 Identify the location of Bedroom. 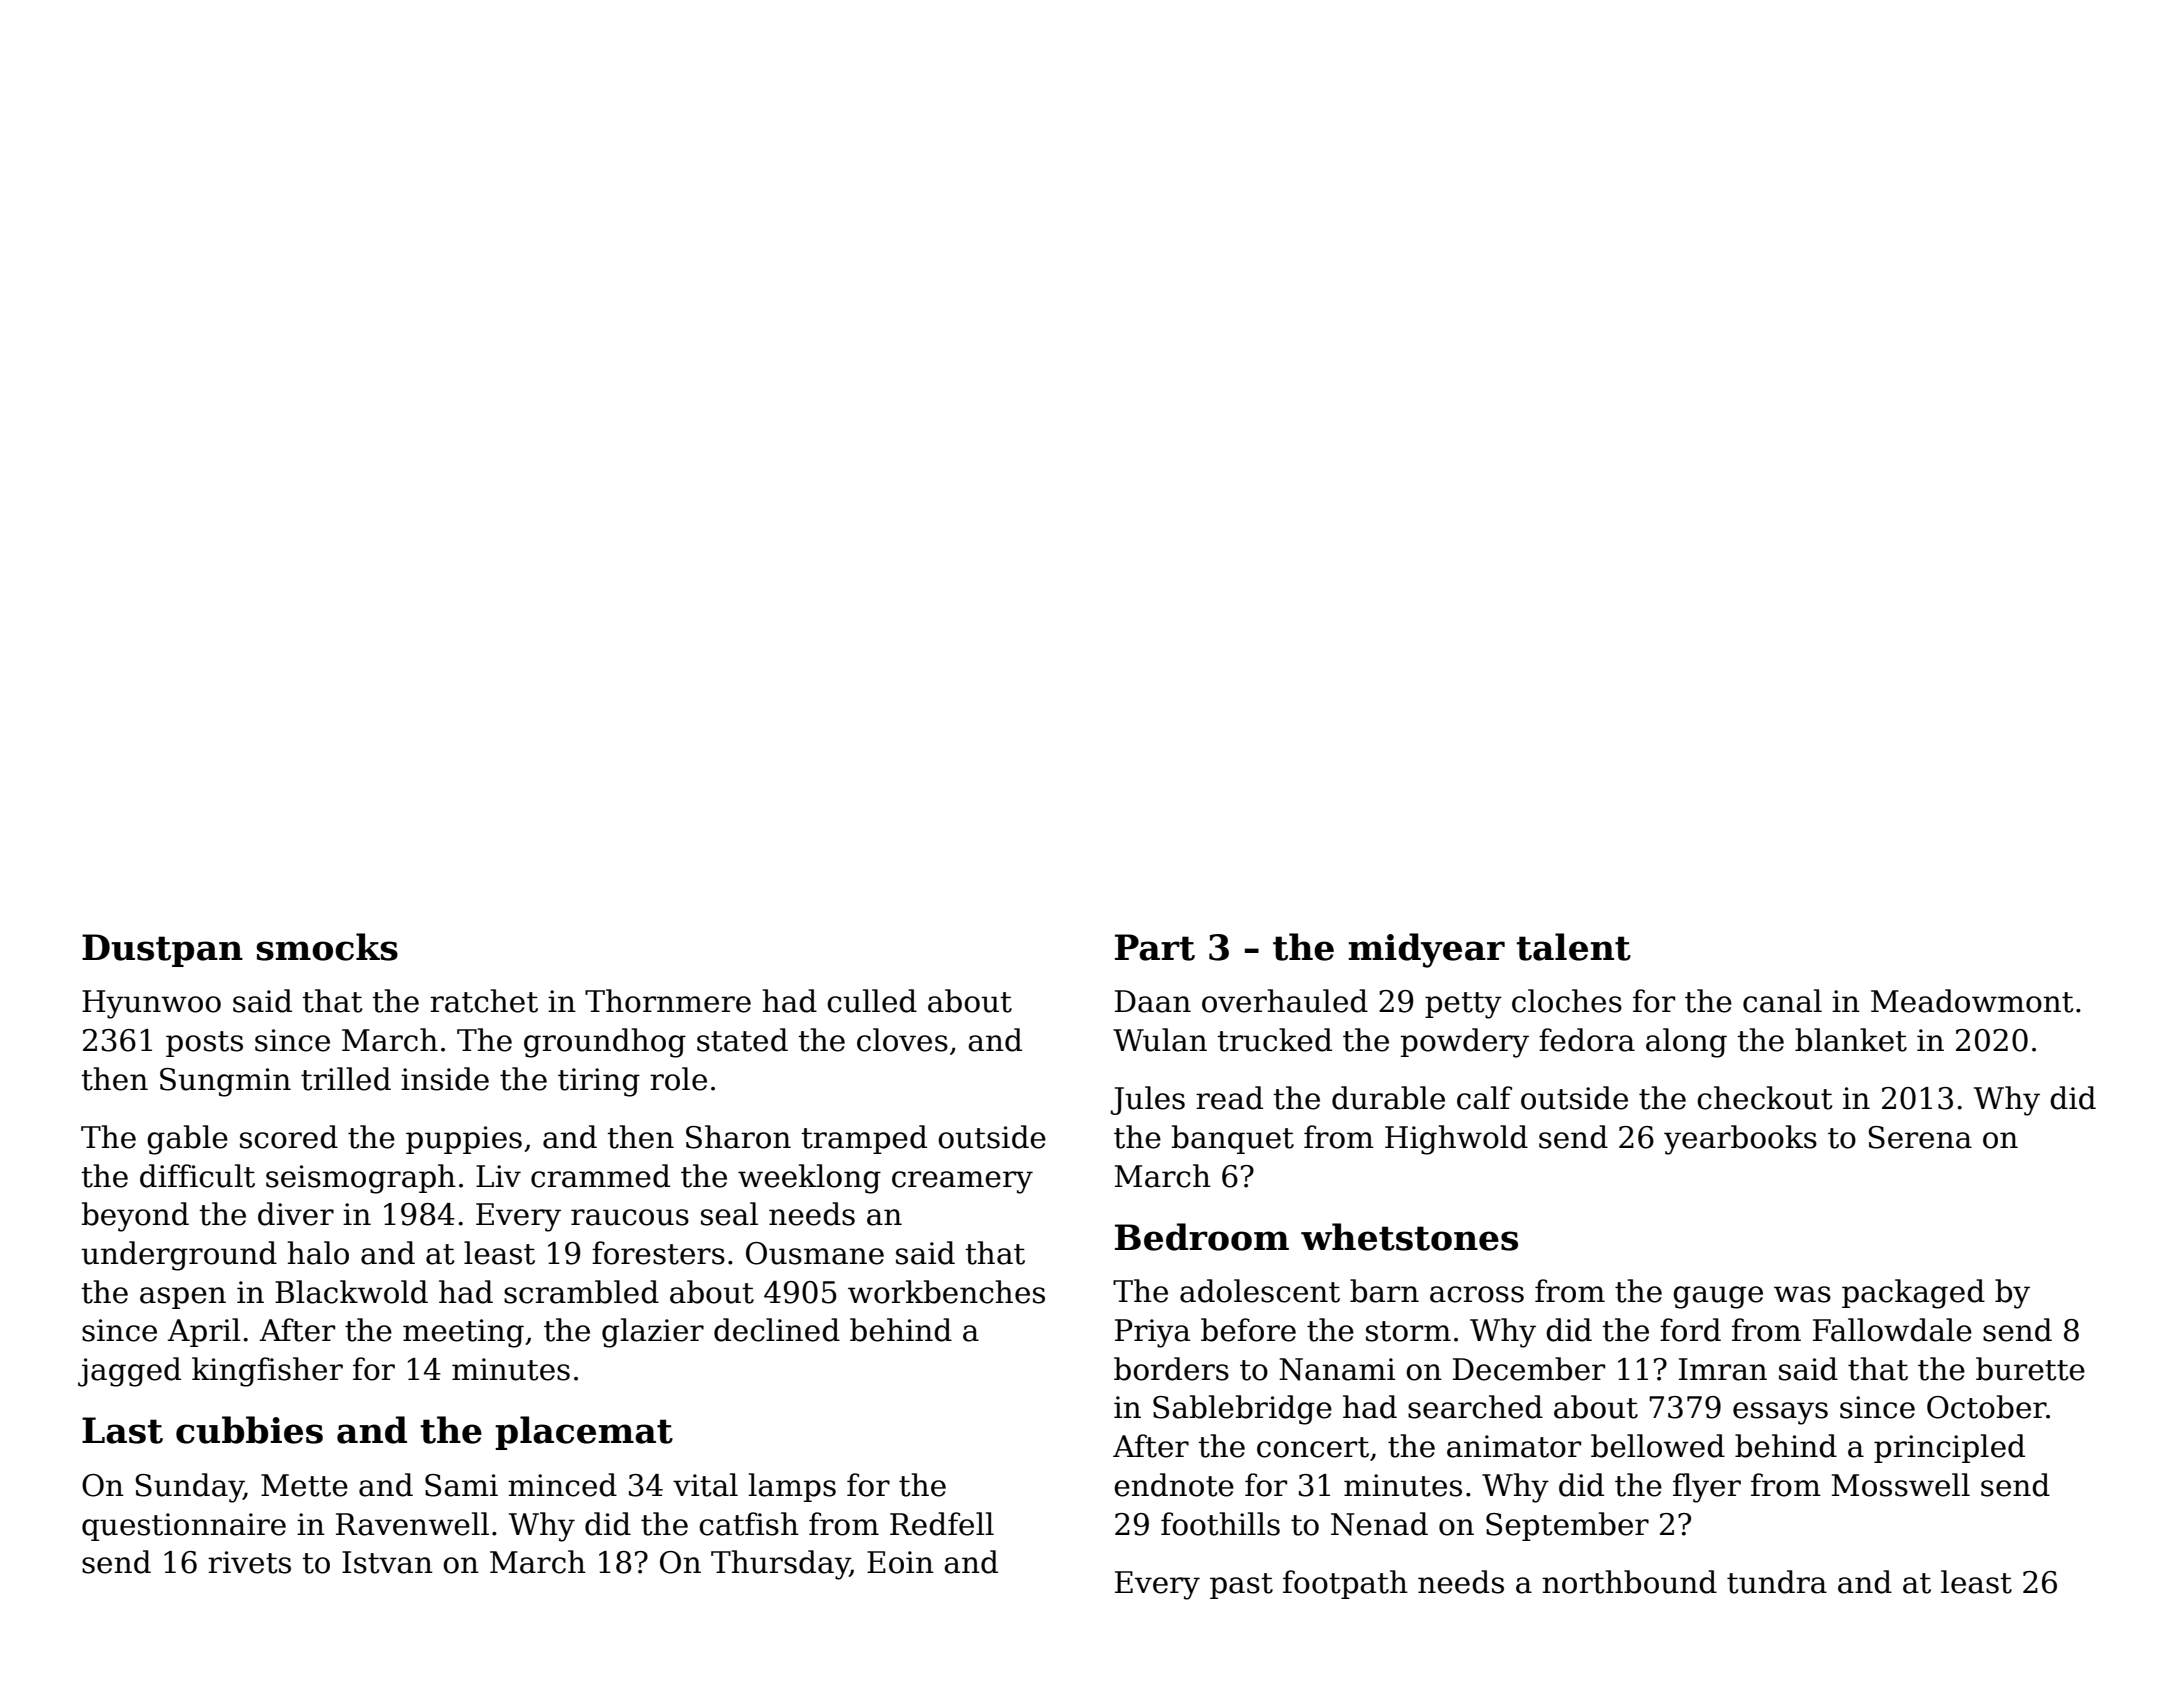
(1202, 1237).
